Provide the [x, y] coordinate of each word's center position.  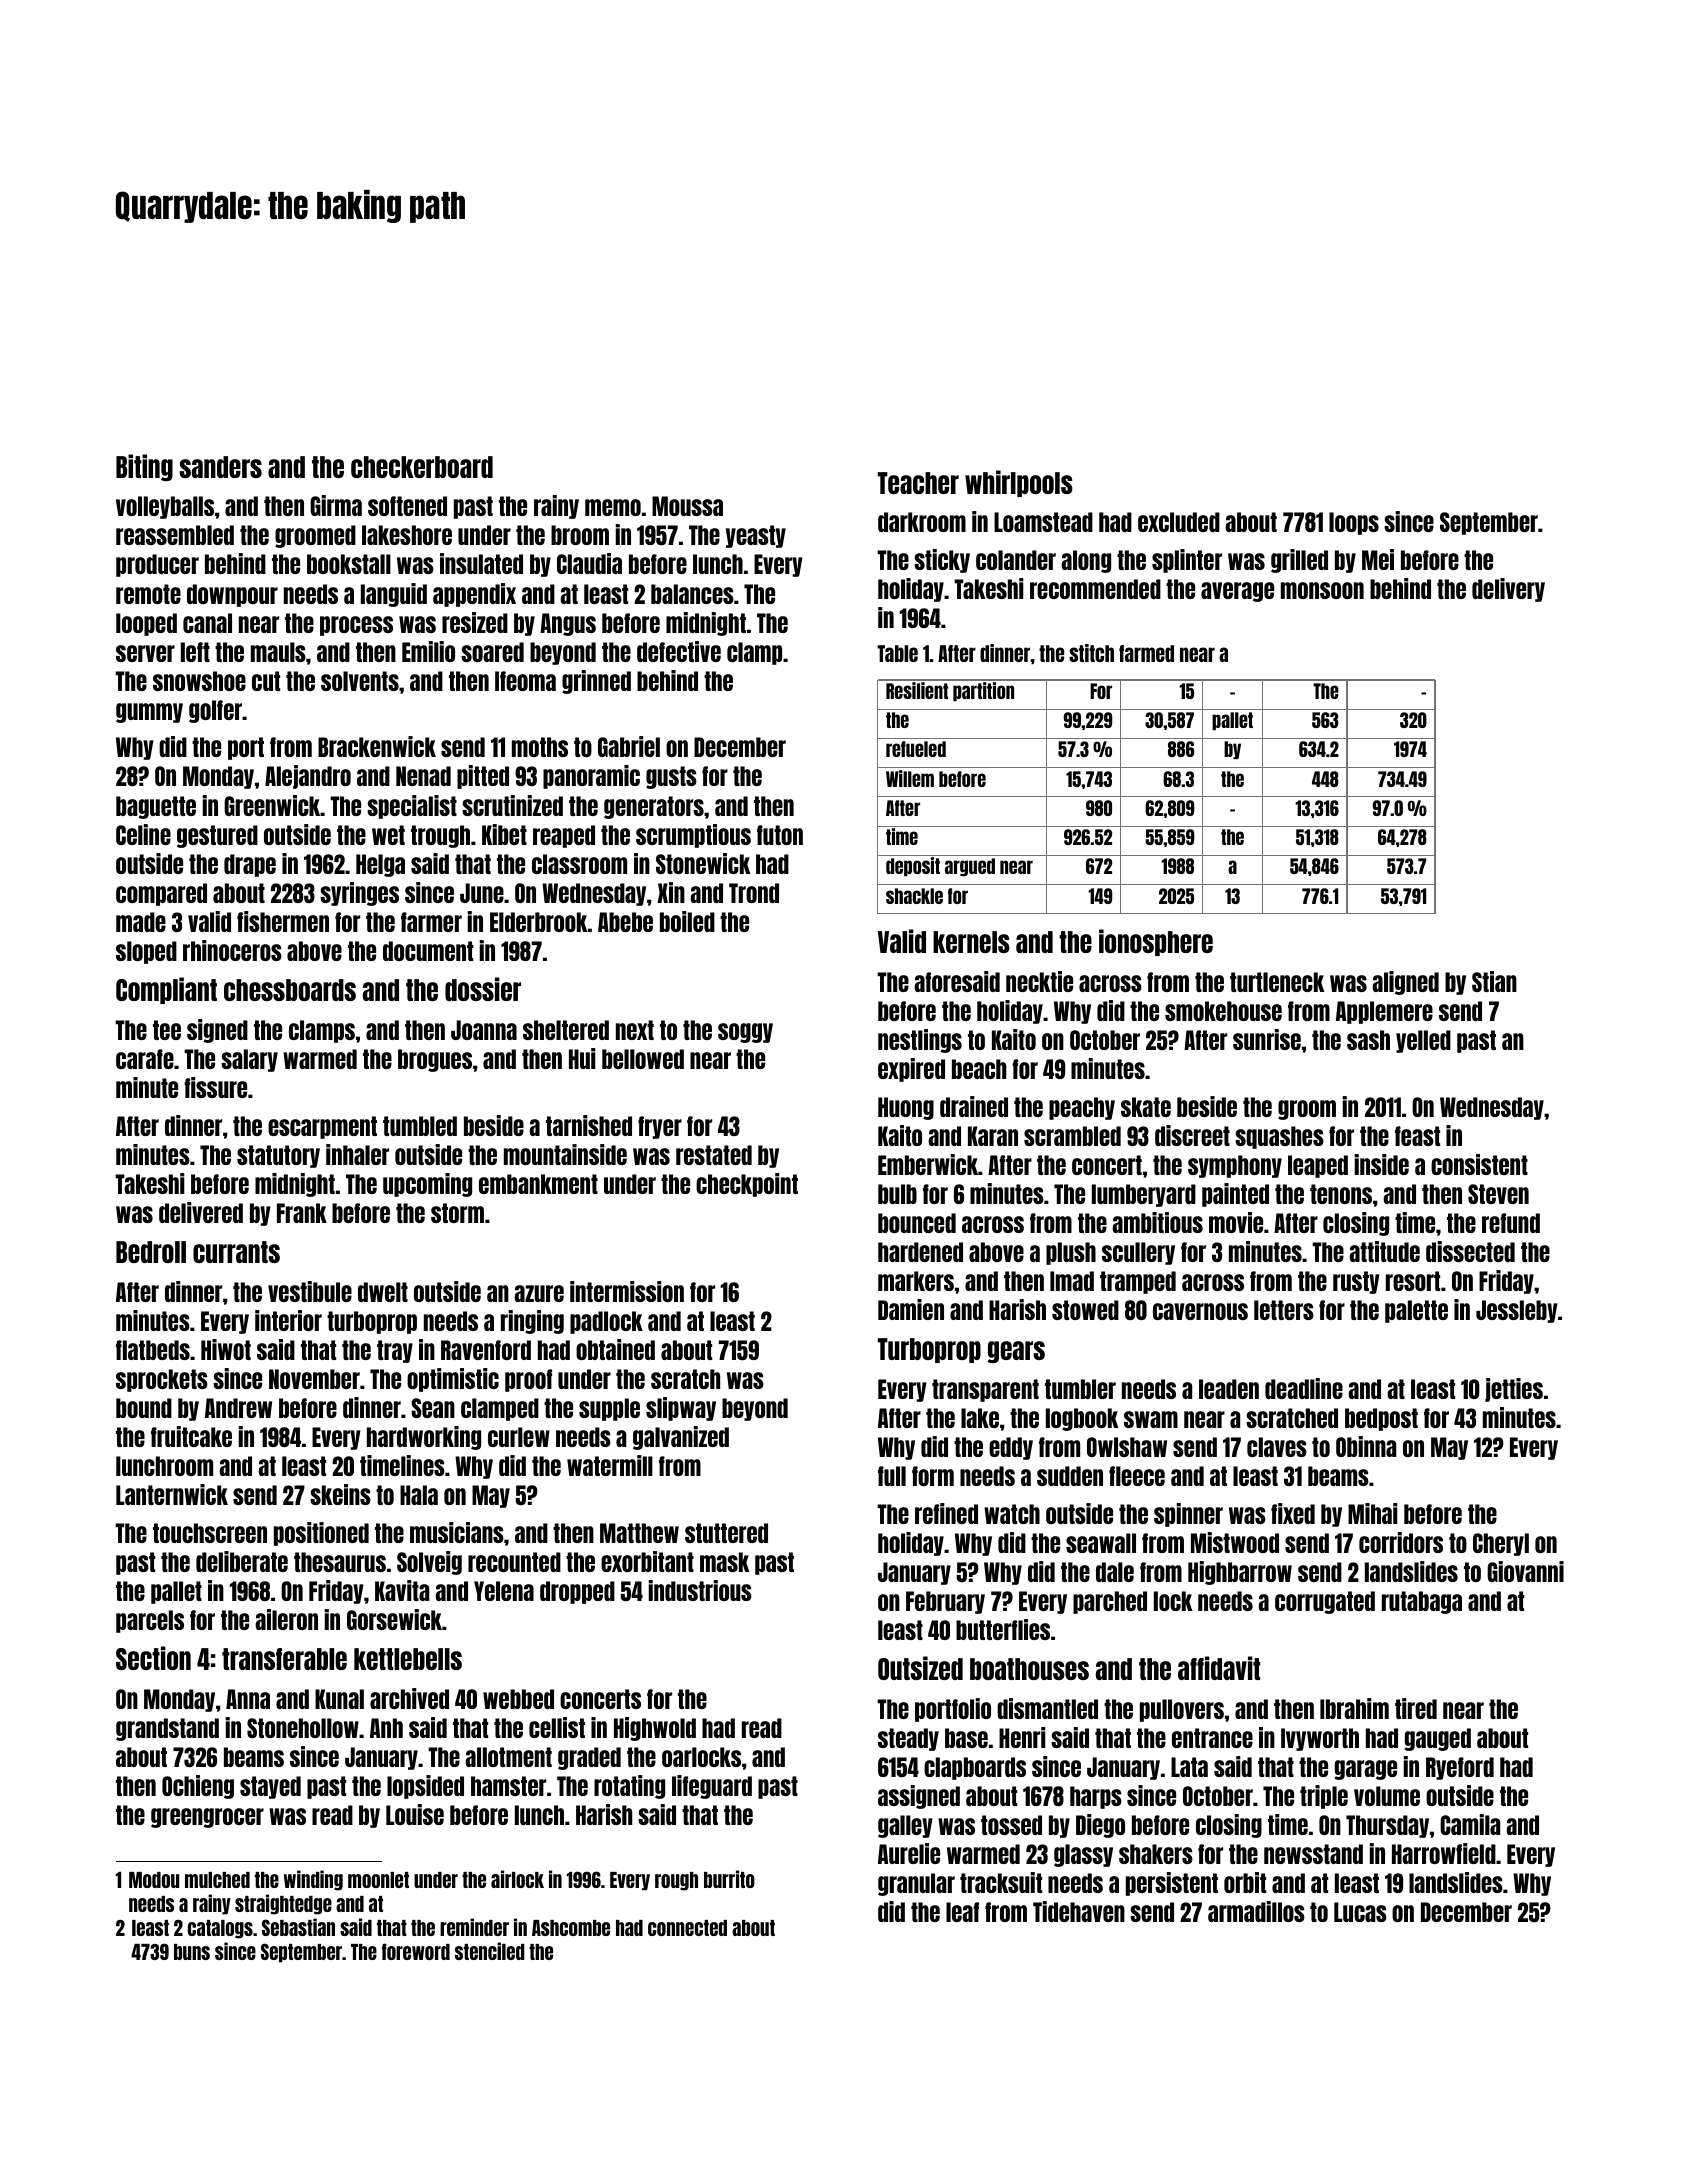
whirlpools [1019, 483]
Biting [144, 467]
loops [1354, 523]
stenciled [490, 1951]
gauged [1438, 1739]
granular [916, 1884]
